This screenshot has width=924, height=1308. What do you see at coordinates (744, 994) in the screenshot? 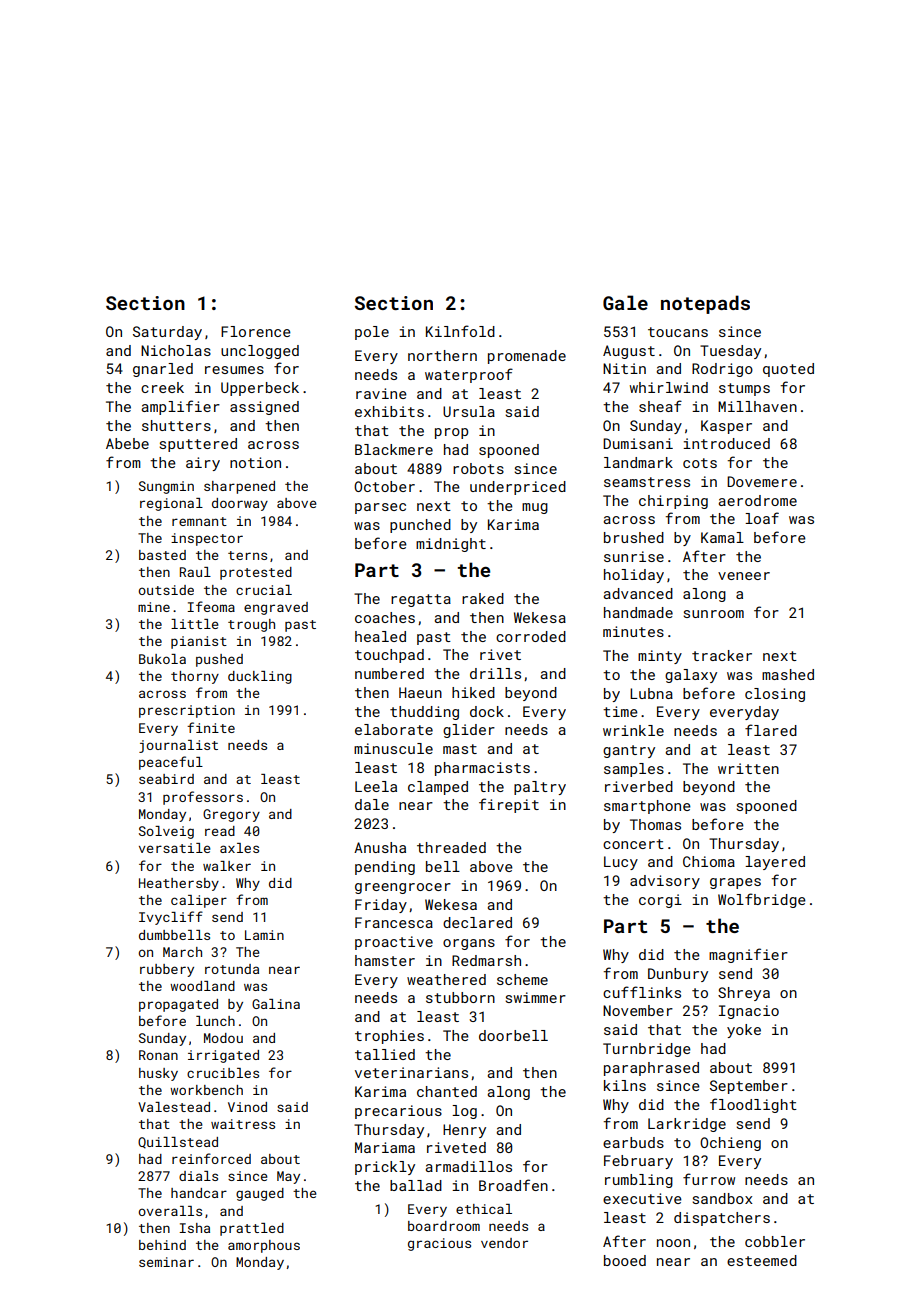
I see `Shreya` at bounding box center [744, 994].
